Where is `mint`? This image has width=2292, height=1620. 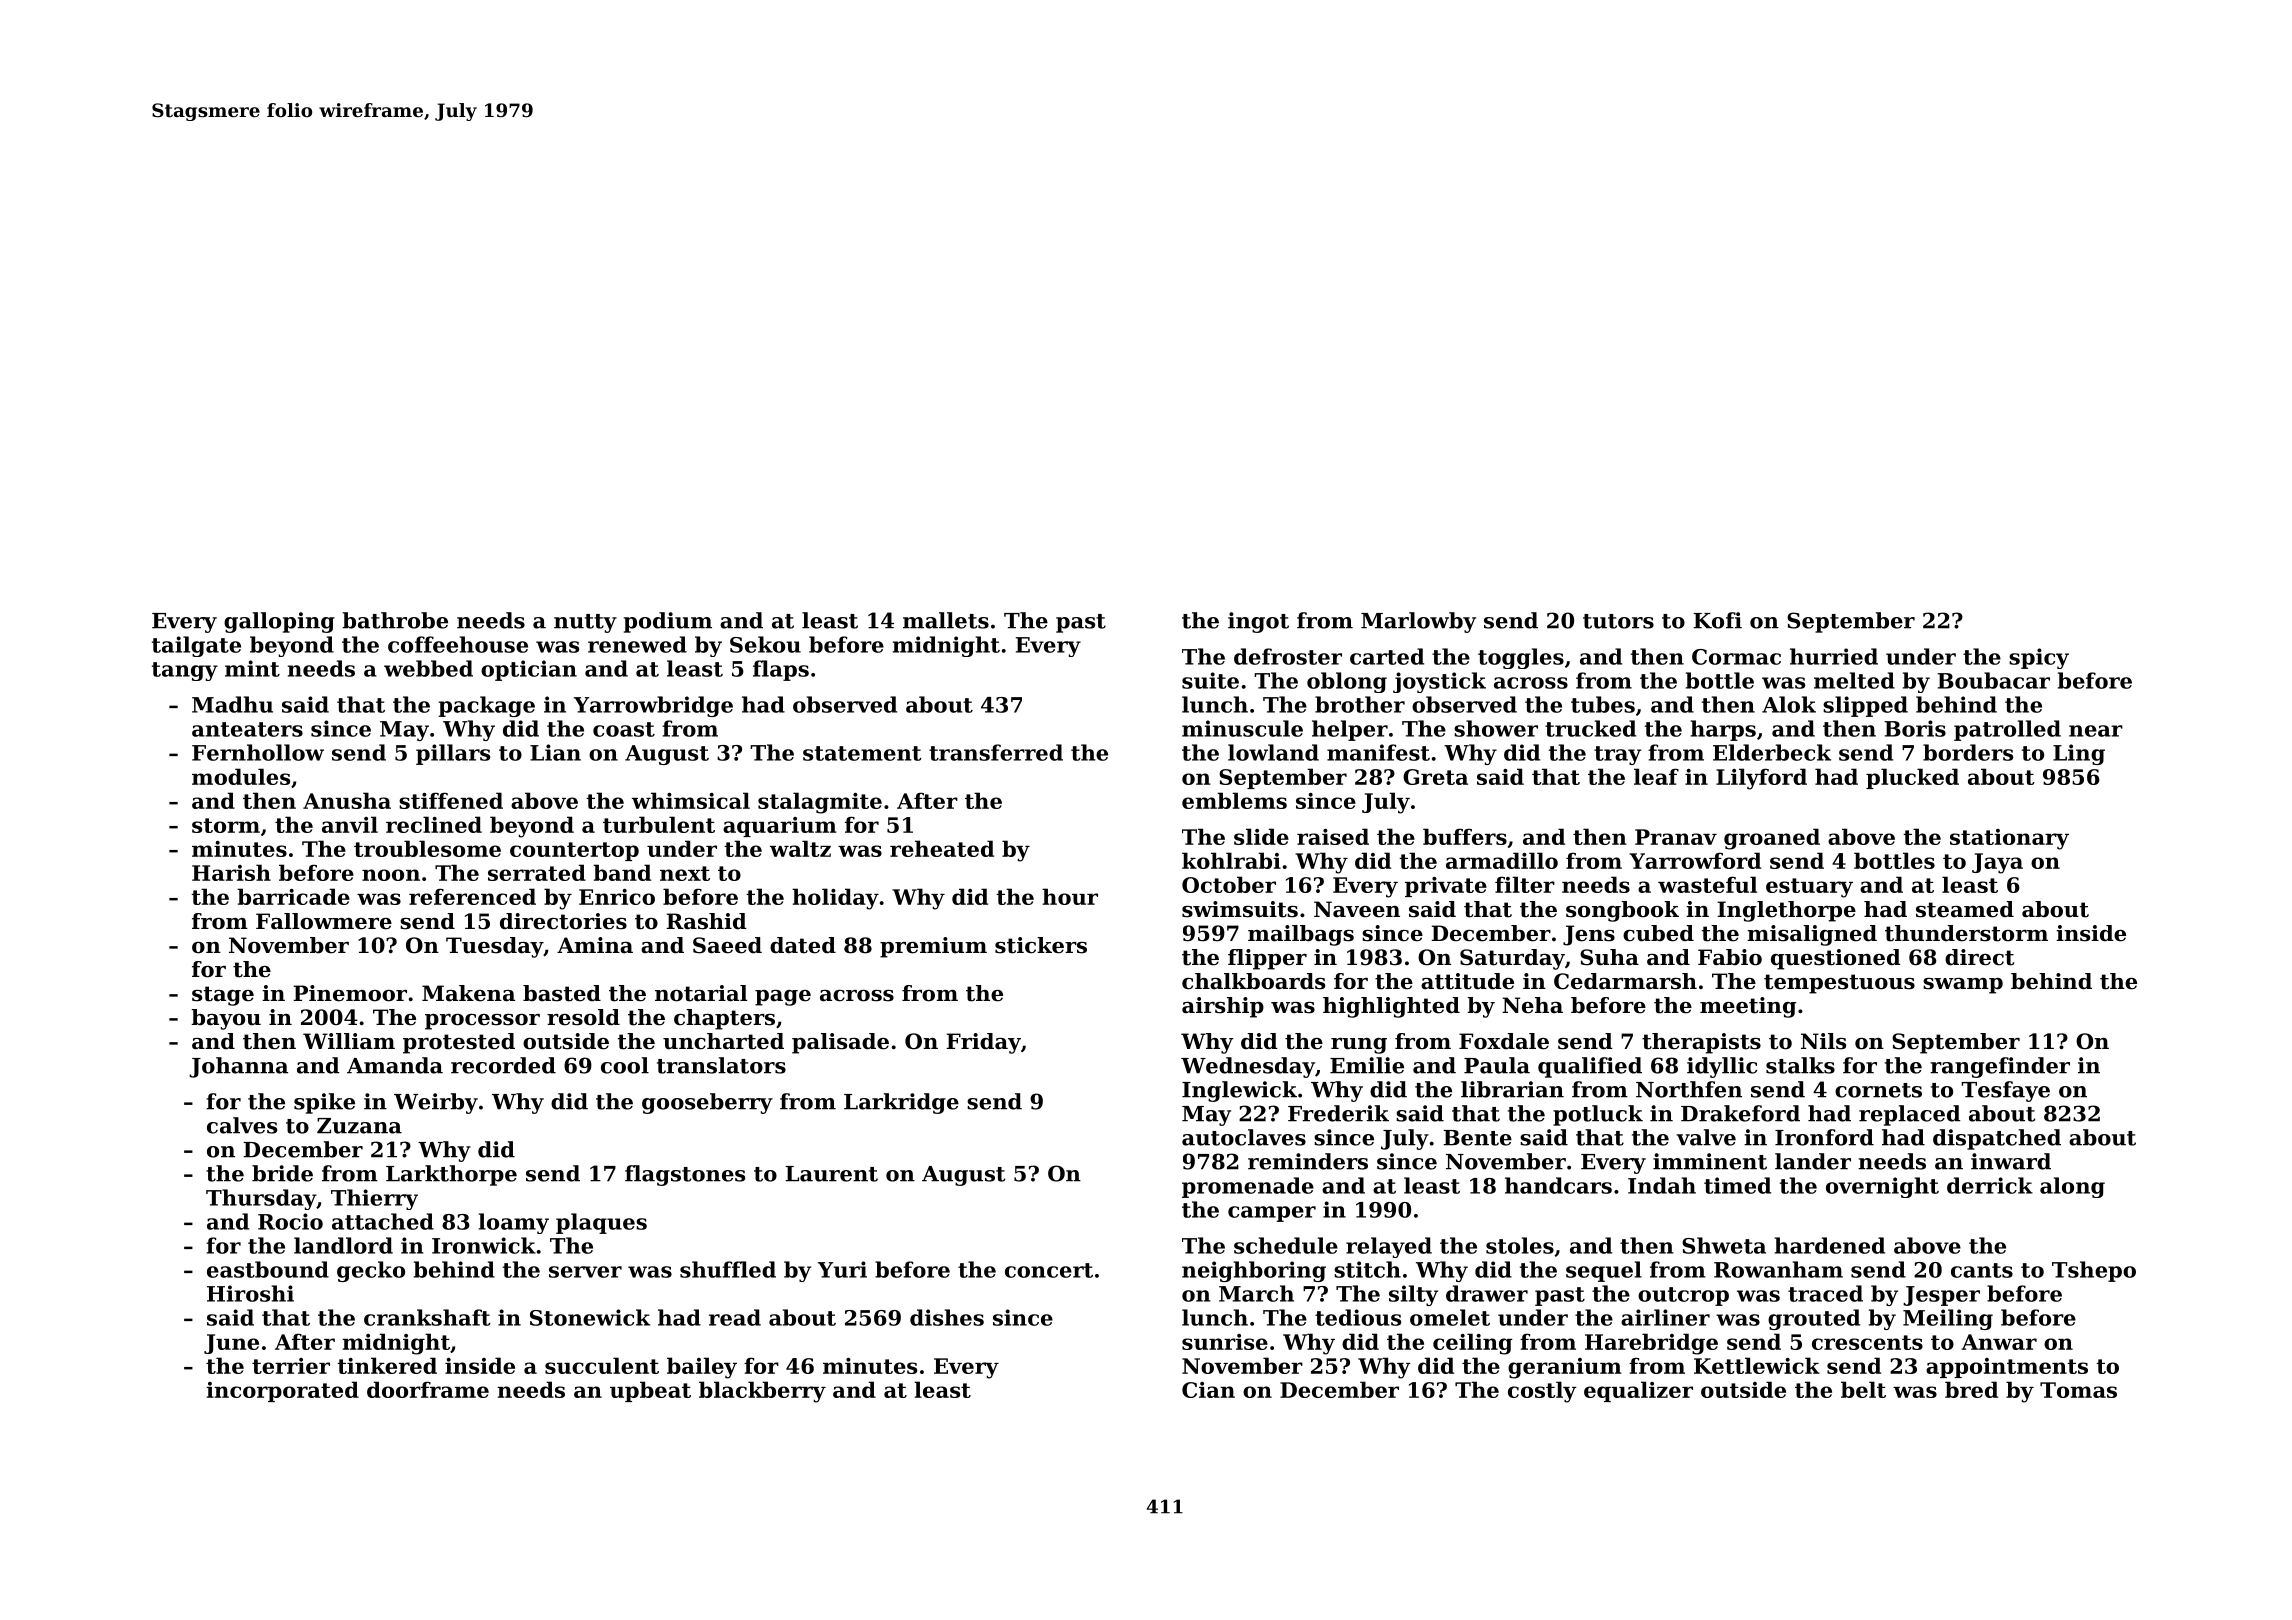
mint is located at coordinates (252, 668).
